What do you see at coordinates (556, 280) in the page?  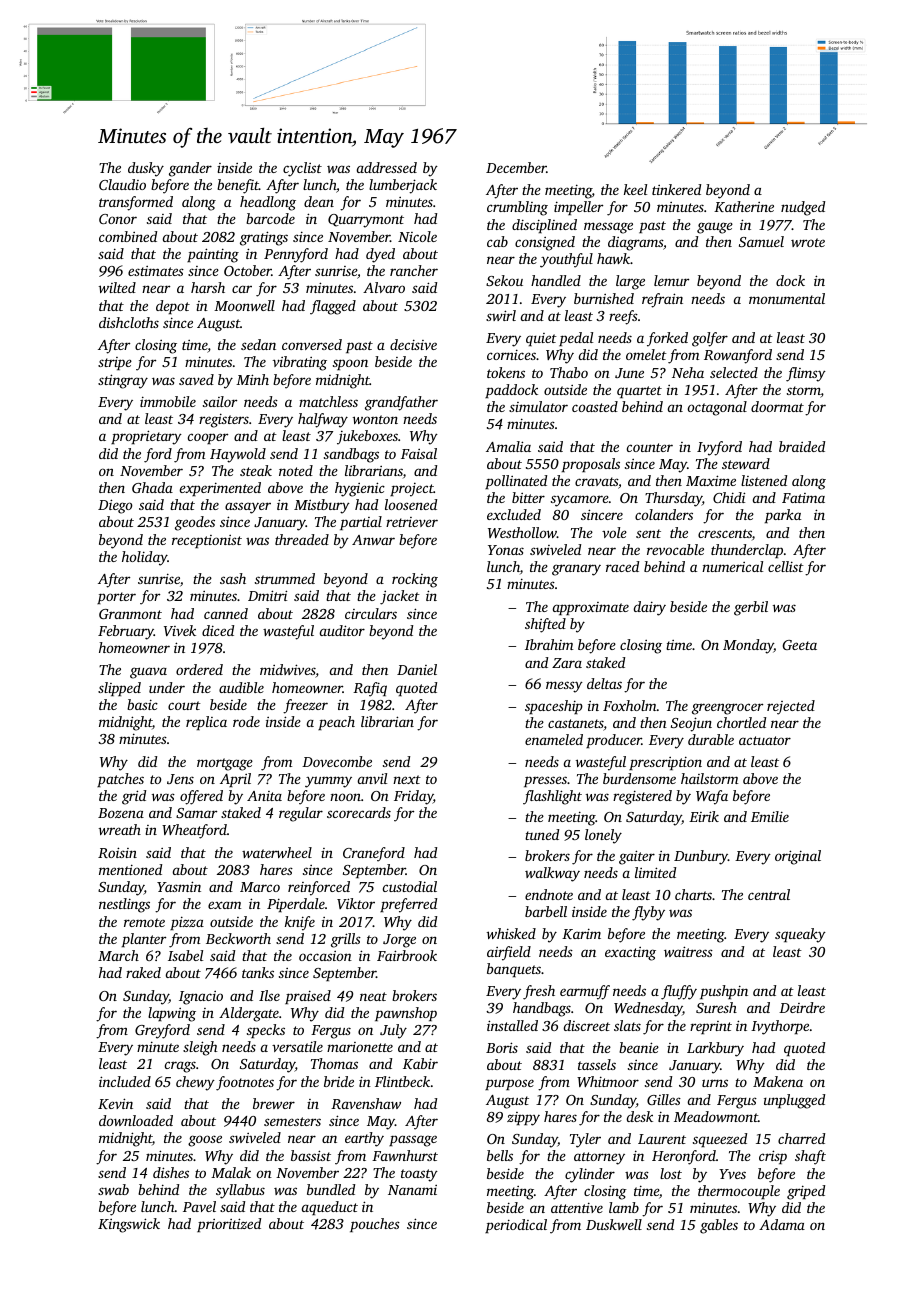 I see `handled` at bounding box center [556, 280].
